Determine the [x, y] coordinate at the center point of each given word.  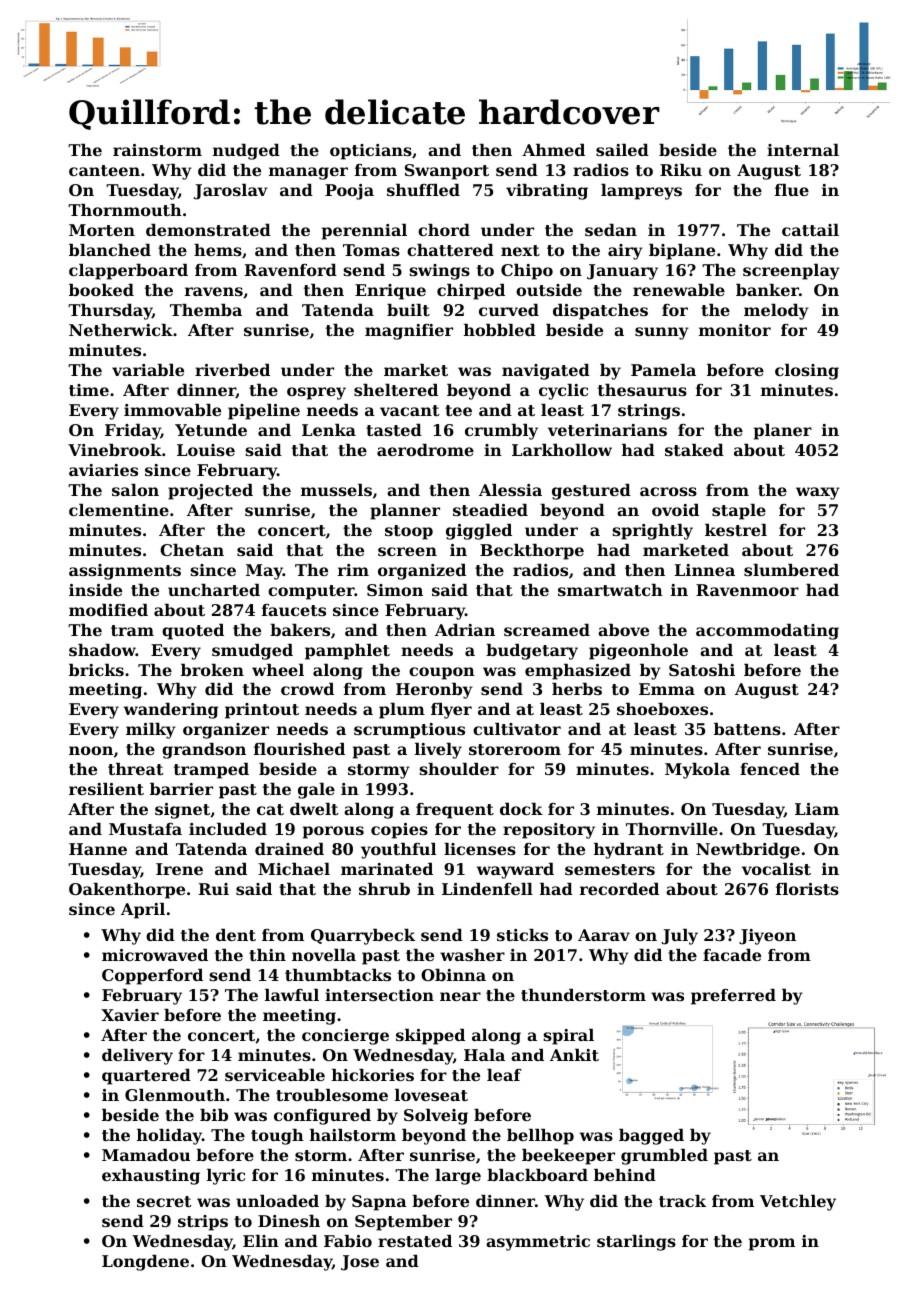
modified [108, 610]
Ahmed [553, 150]
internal [803, 150]
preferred [733, 997]
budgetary [532, 652]
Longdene [145, 1263]
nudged [246, 152]
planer [783, 432]
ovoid [675, 510]
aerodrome [425, 450]
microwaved [155, 955]
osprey [316, 393]
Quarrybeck [363, 937]
